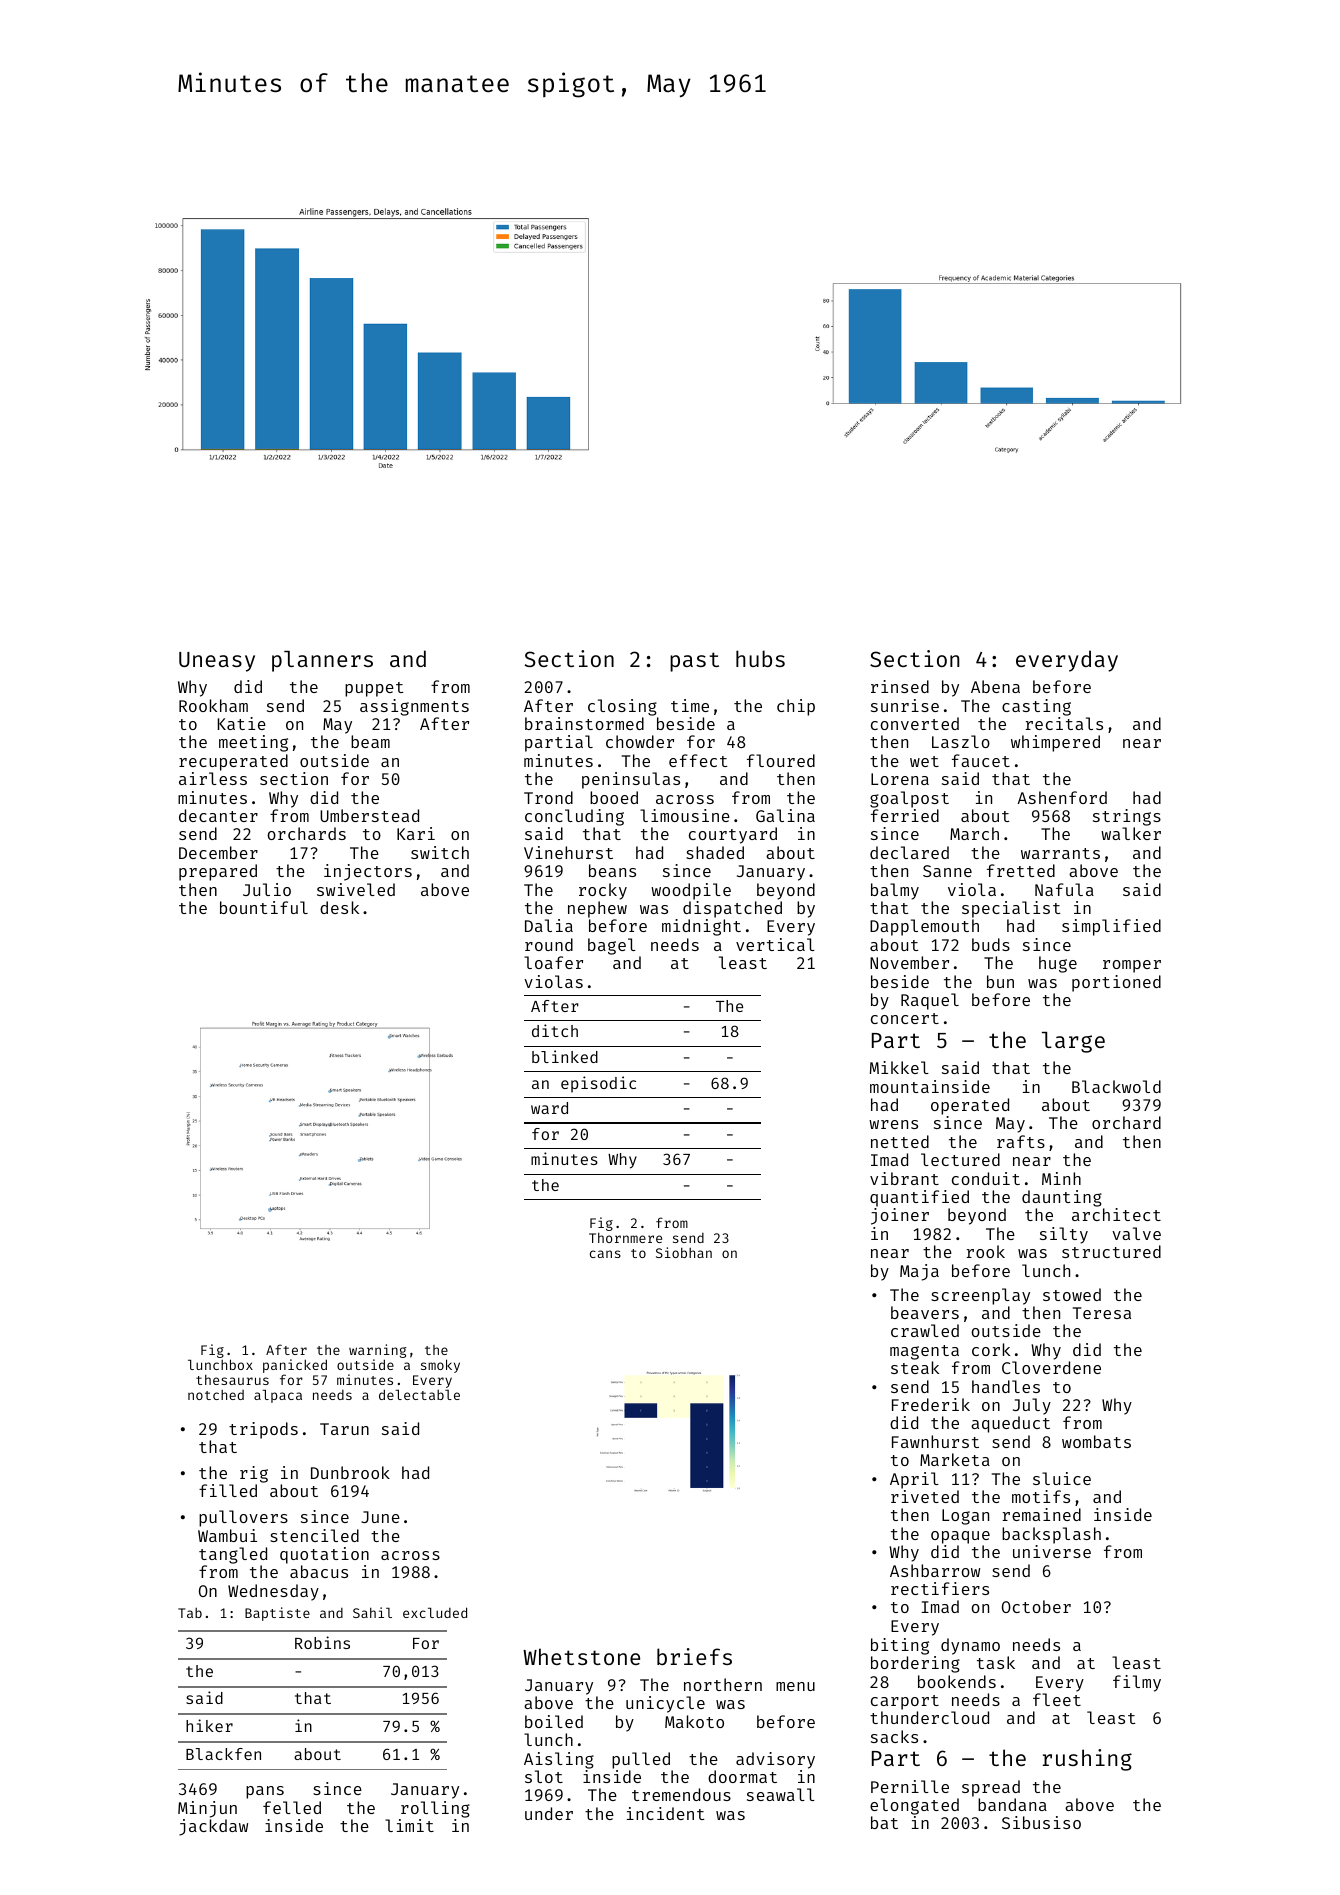 The image size is (1340, 1895). What do you see at coordinates (690, 705) in the image?
I see `time` at bounding box center [690, 705].
